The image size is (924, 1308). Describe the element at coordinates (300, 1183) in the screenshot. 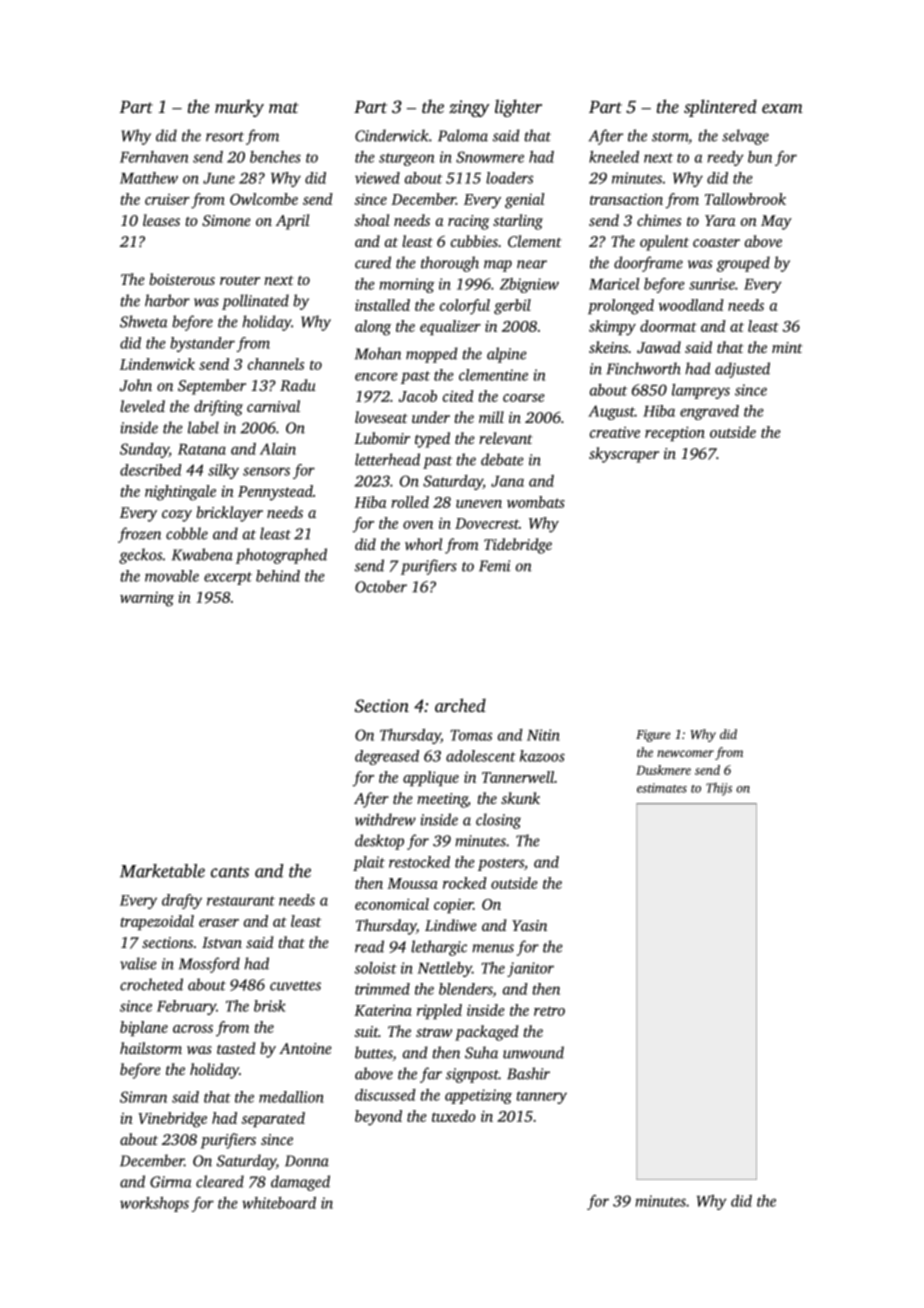

I see `damaged` at that location.
